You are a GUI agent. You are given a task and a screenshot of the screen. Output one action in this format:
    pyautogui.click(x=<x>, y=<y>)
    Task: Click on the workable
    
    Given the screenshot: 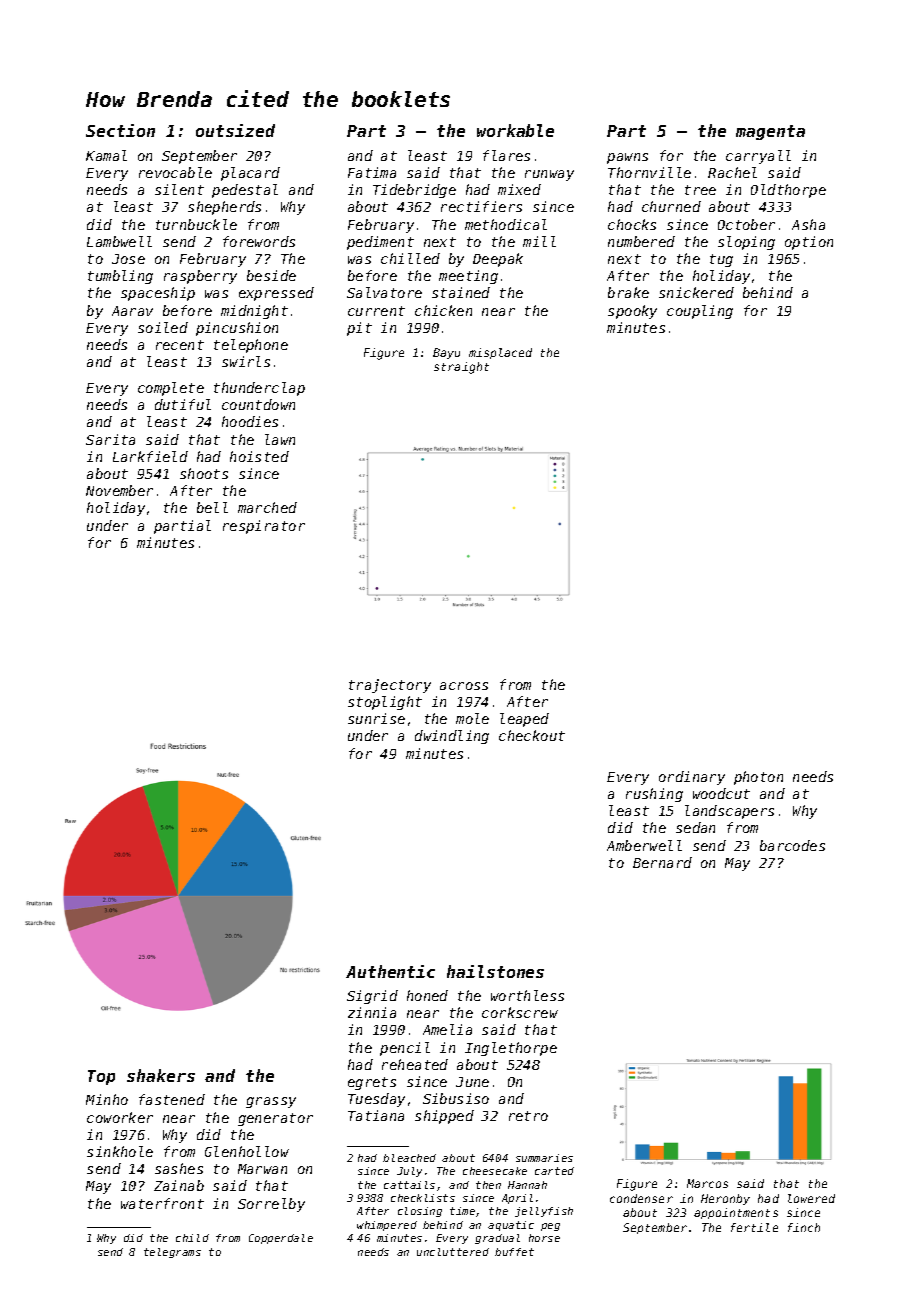 What is the action you would take?
    pyautogui.click(x=515, y=130)
